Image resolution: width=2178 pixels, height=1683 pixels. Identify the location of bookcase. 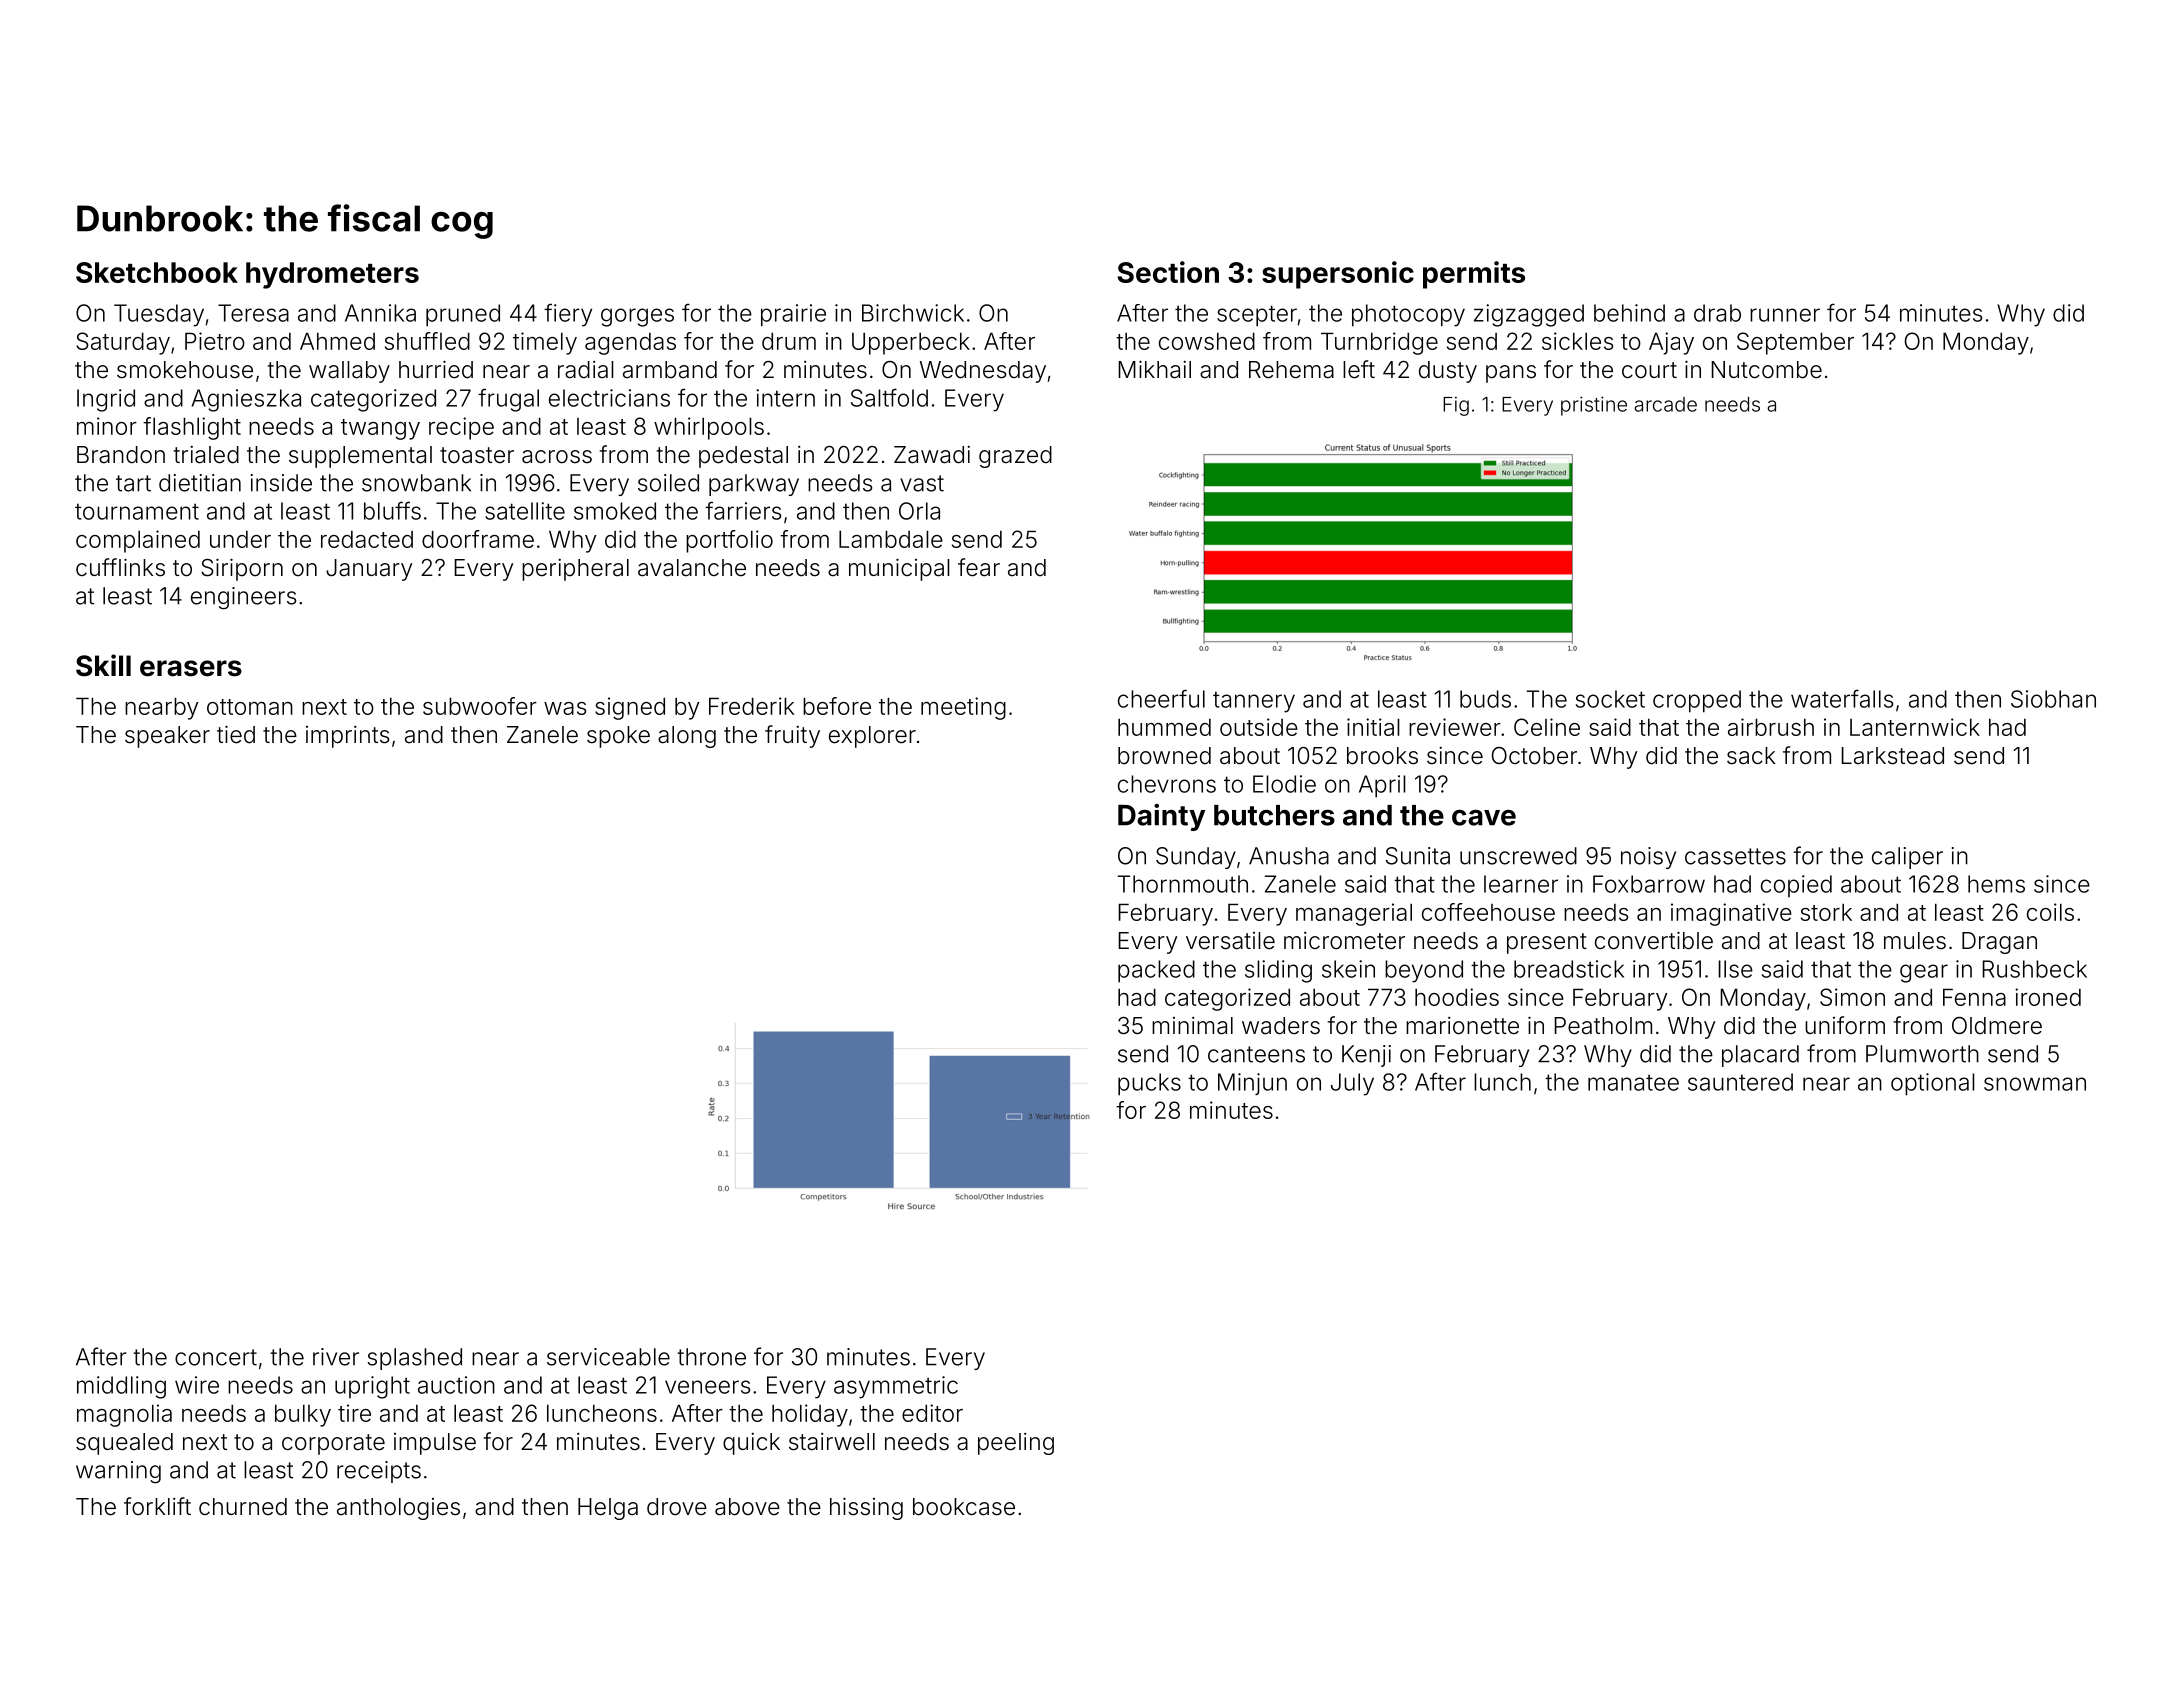
(964, 1507).
